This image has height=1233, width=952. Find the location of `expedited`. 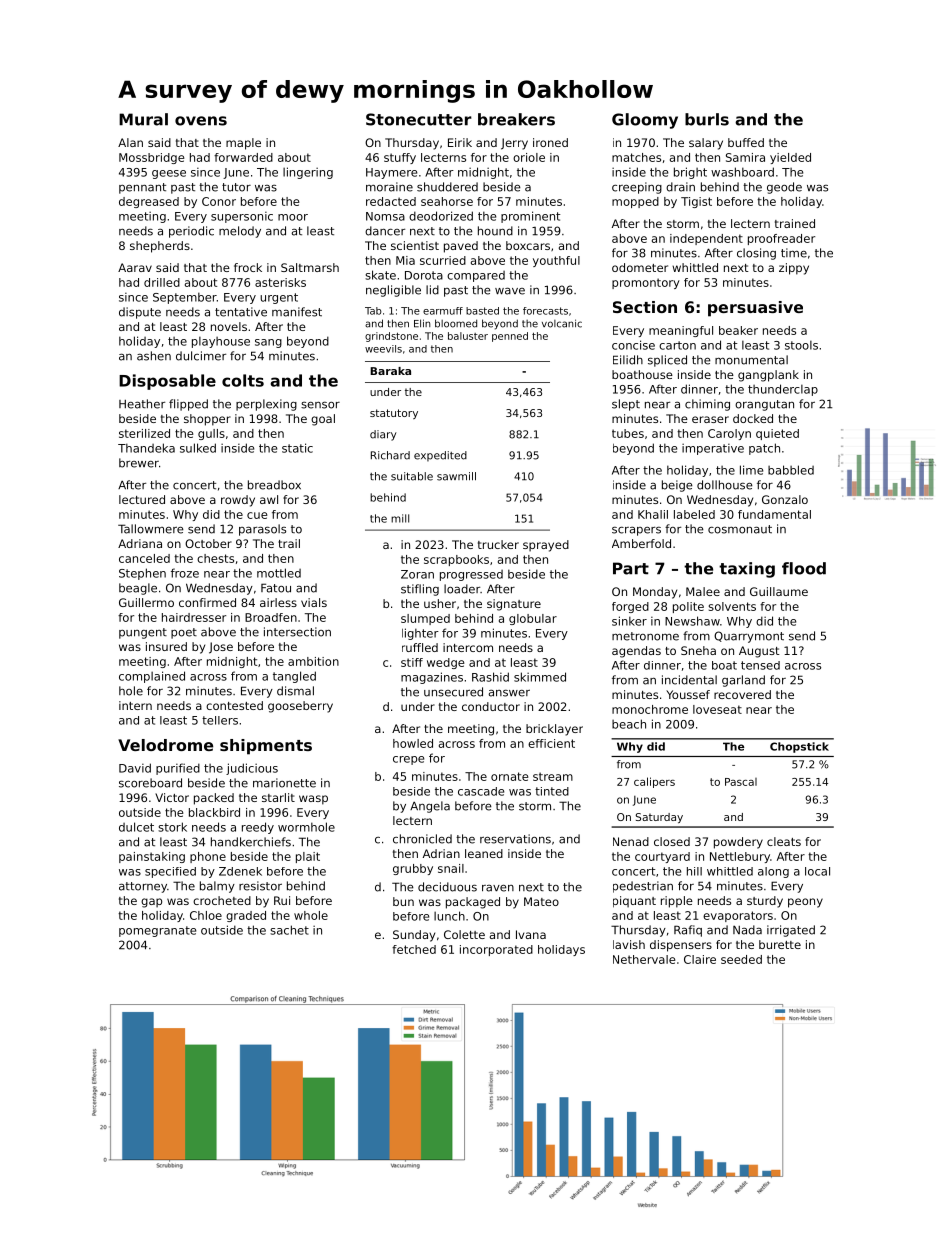

expedited is located at coordinates (440, 456).
